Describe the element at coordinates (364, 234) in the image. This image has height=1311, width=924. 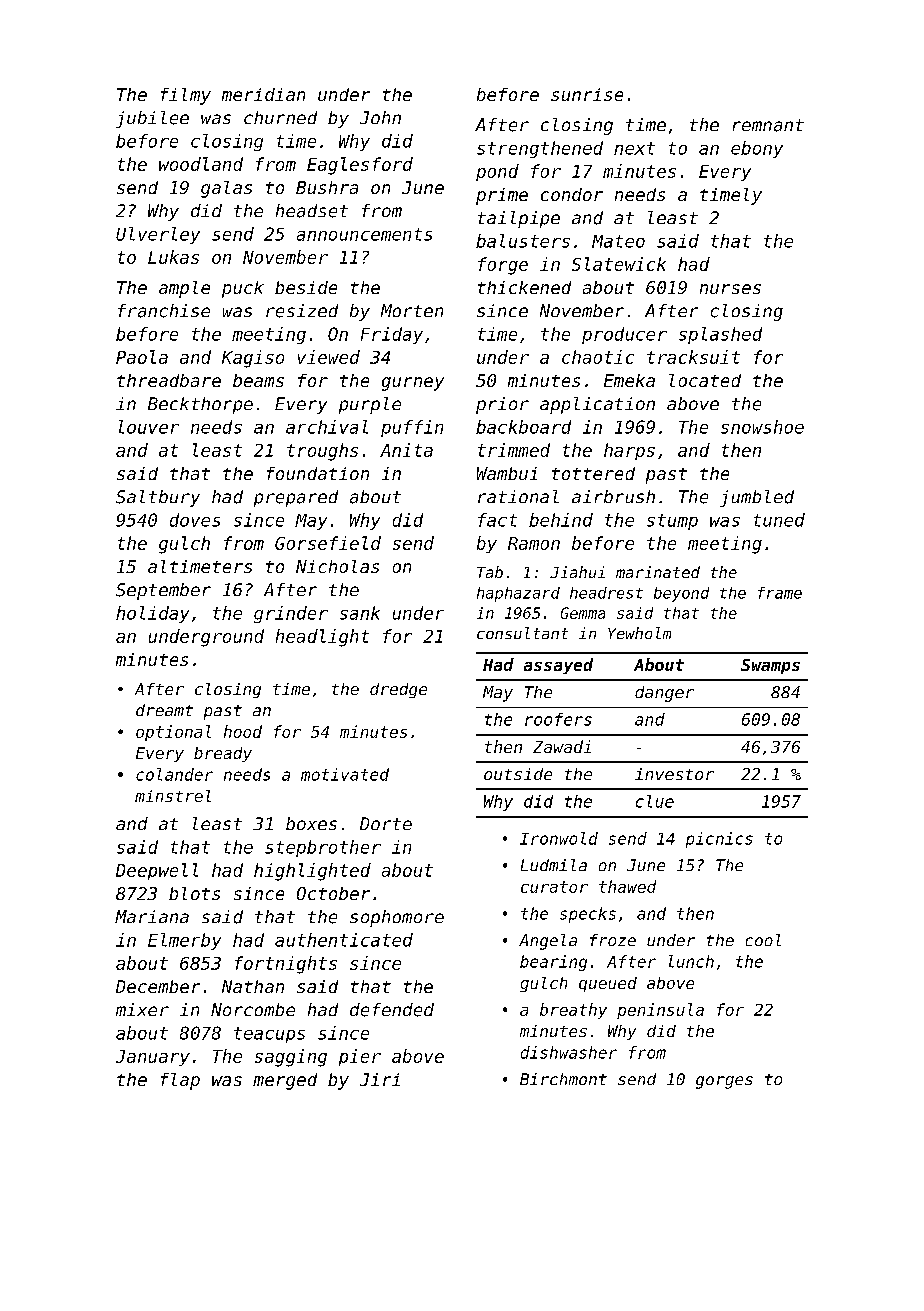
I see `announcements` at that location.
